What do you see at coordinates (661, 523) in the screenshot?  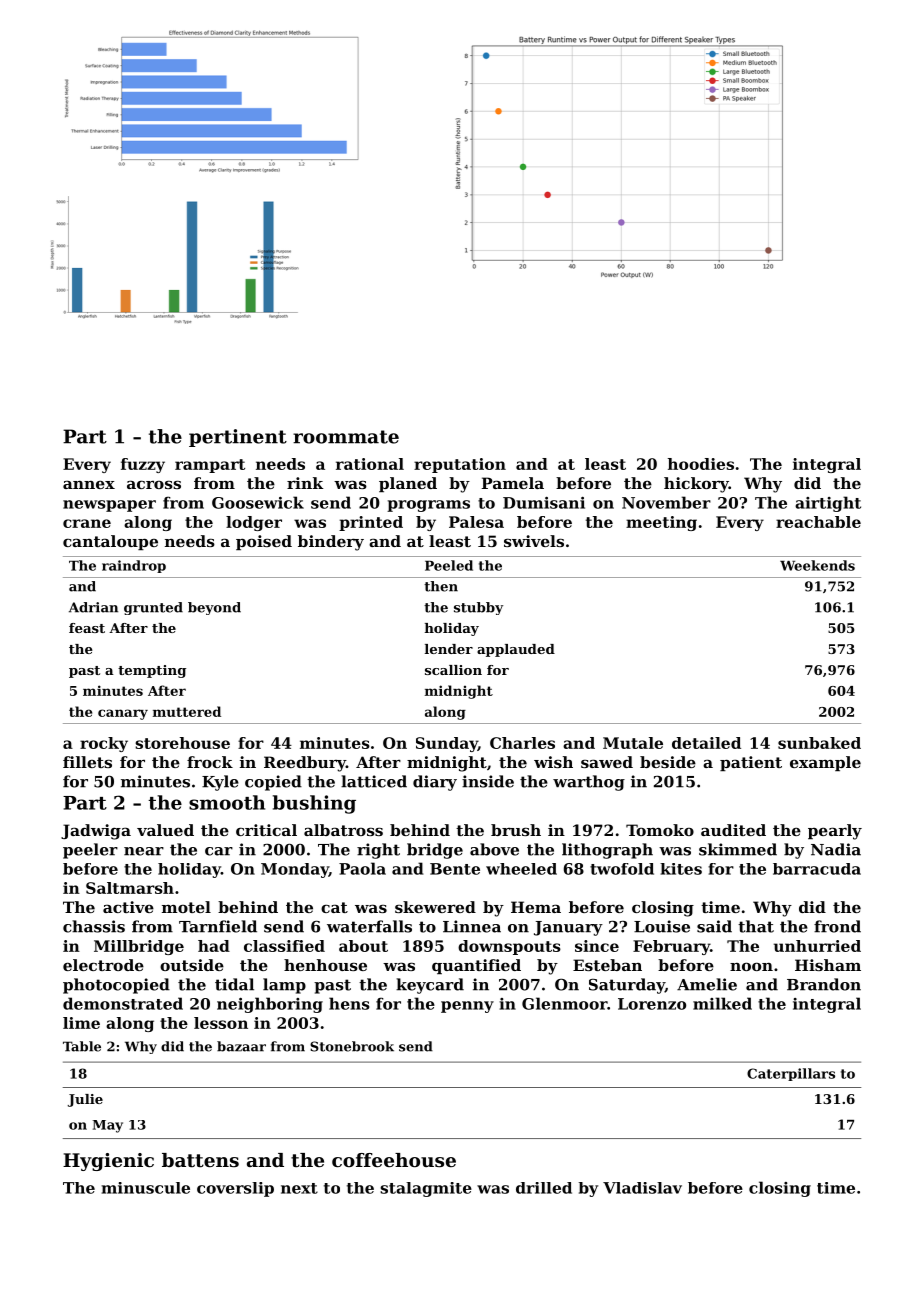 I see `meeting` at bounding box center [661, 523].
